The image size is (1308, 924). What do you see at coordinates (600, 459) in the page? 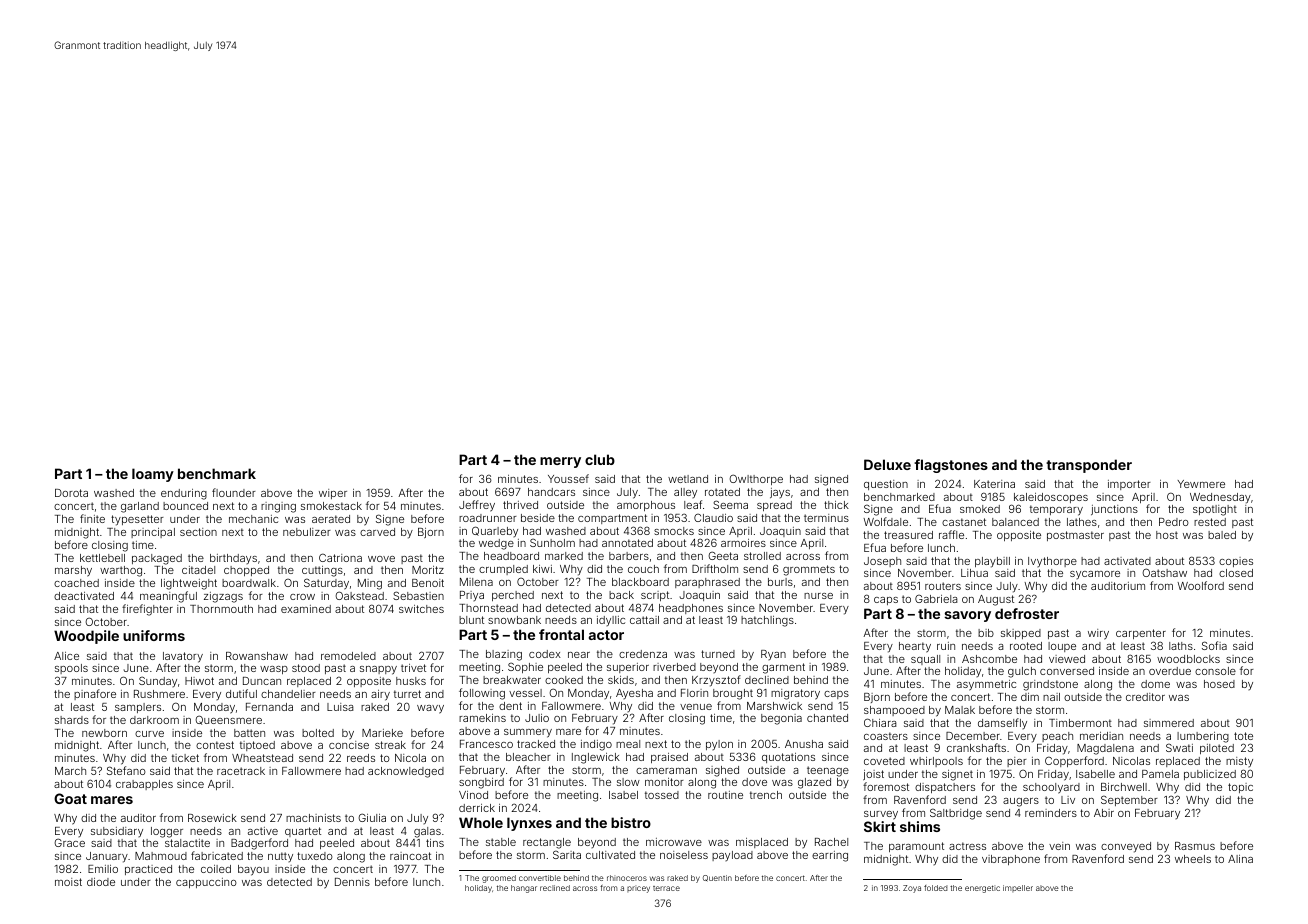
I see `club` at bounding box center [600, 459].
